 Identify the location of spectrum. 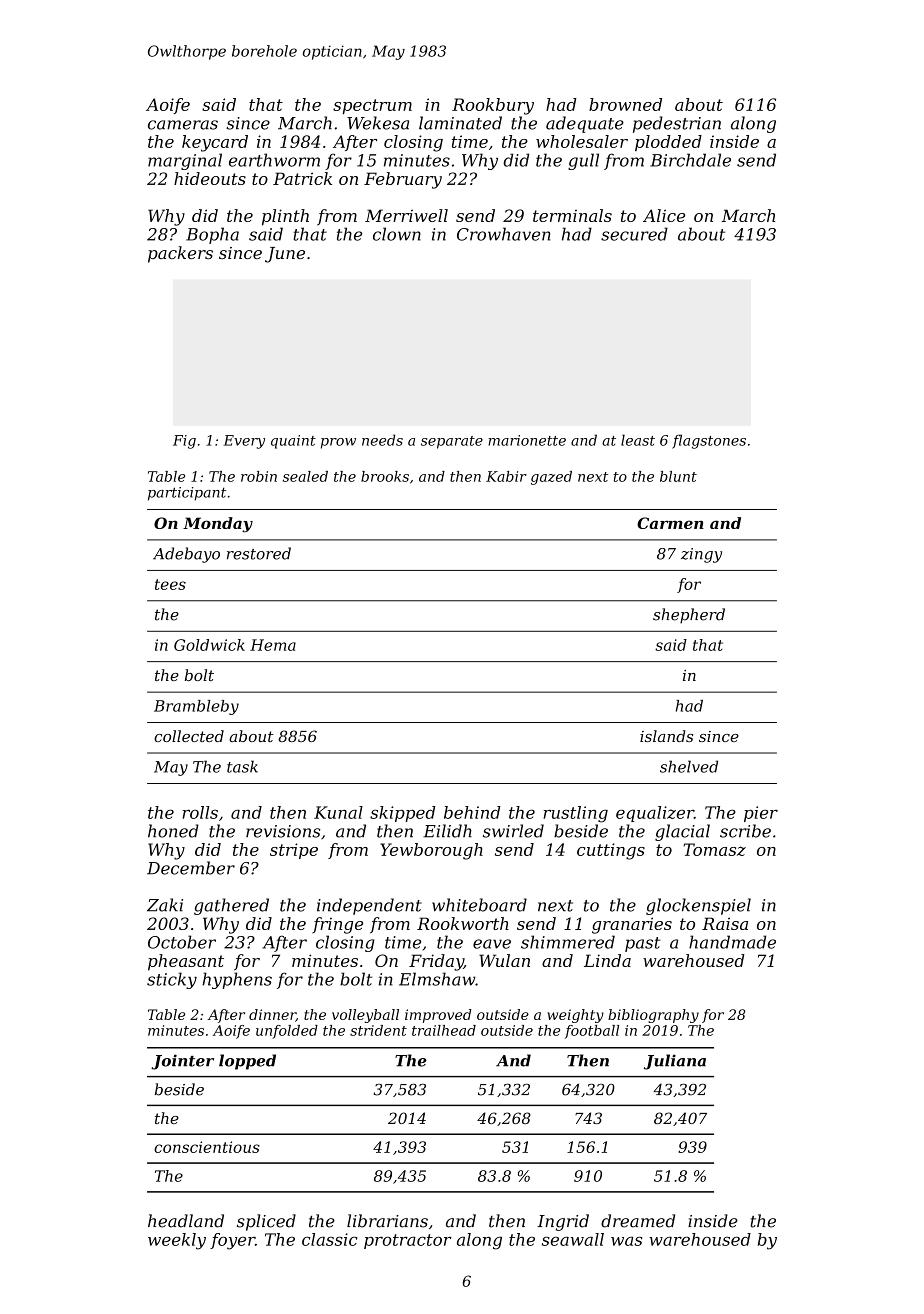
(372, 106).
